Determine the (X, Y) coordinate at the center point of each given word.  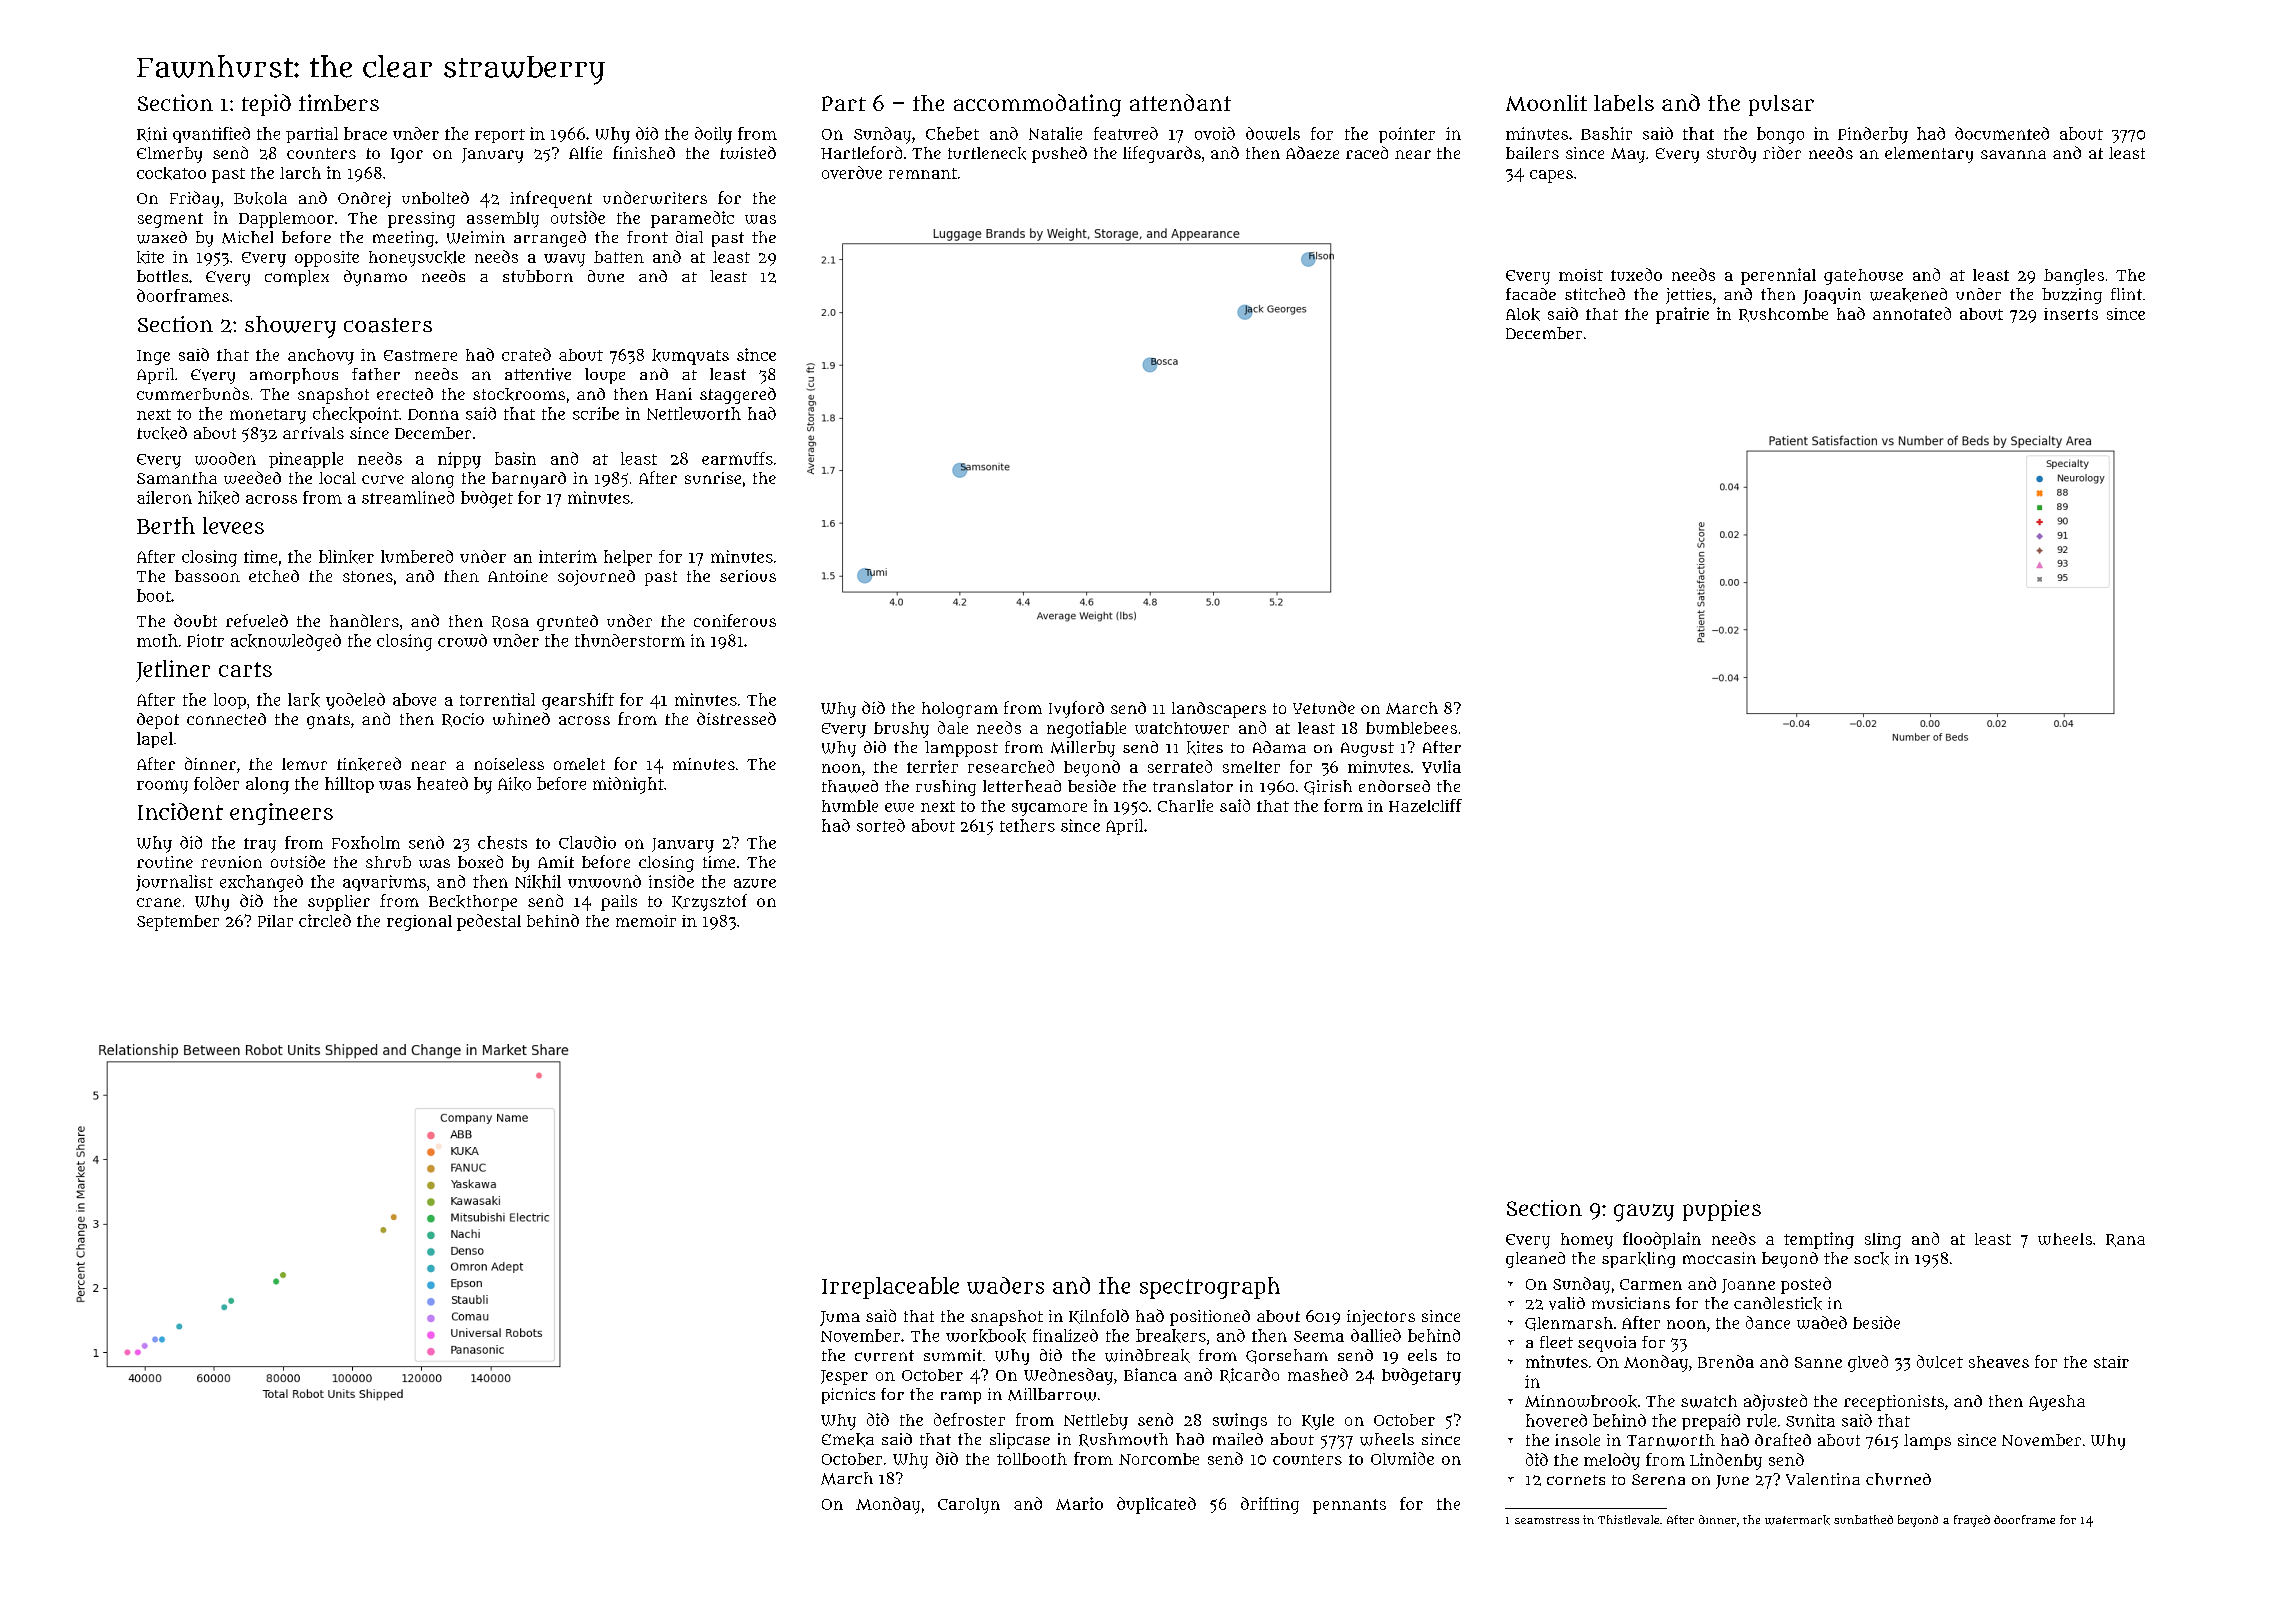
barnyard (529, 480)
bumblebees (1411, 728)
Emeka (848, 1440)
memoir (646, 921)
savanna (2013, 154)
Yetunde (1324, 707)
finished (644, 152)
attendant (1180, 102)
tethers (1027, 825)
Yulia (1441, 766)
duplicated (1156, 1505)
